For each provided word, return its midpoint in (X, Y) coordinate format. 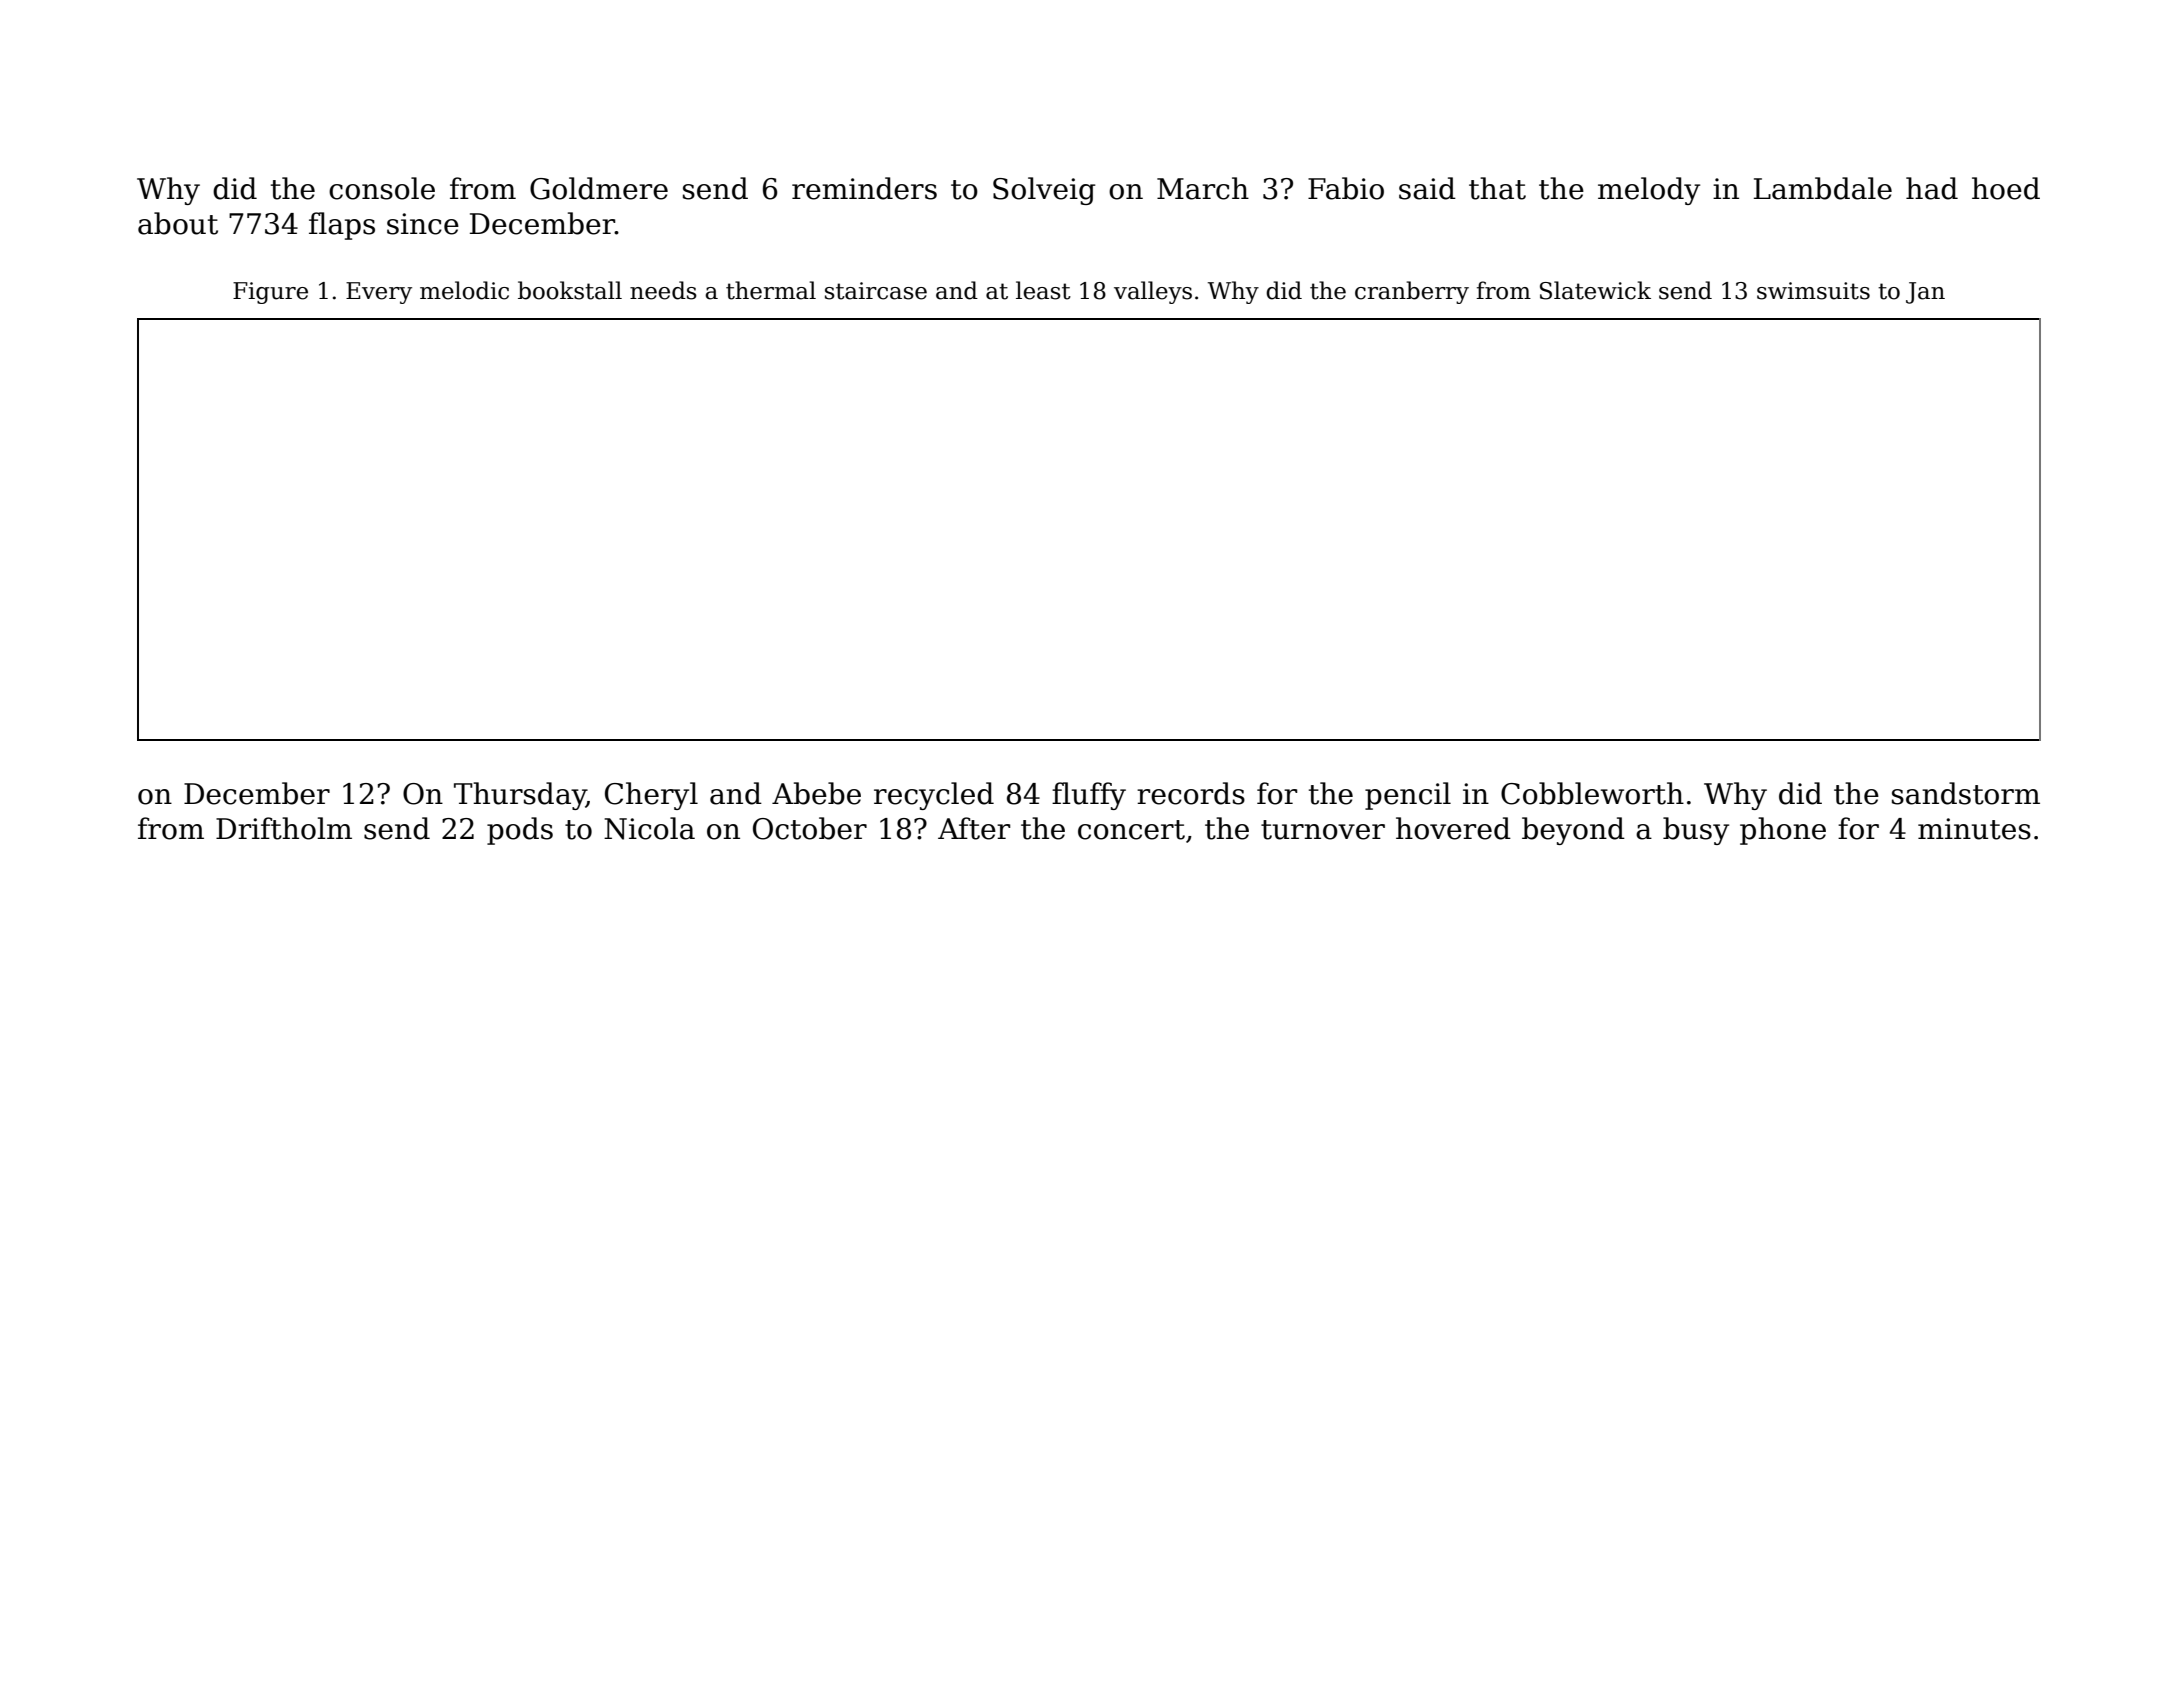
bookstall (570, 290)
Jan (1925, 293)
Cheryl (651, 796)
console (382, 188)
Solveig (1044, 191)
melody (1649, 191)
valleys (1153, 292)
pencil (1408, 796)
